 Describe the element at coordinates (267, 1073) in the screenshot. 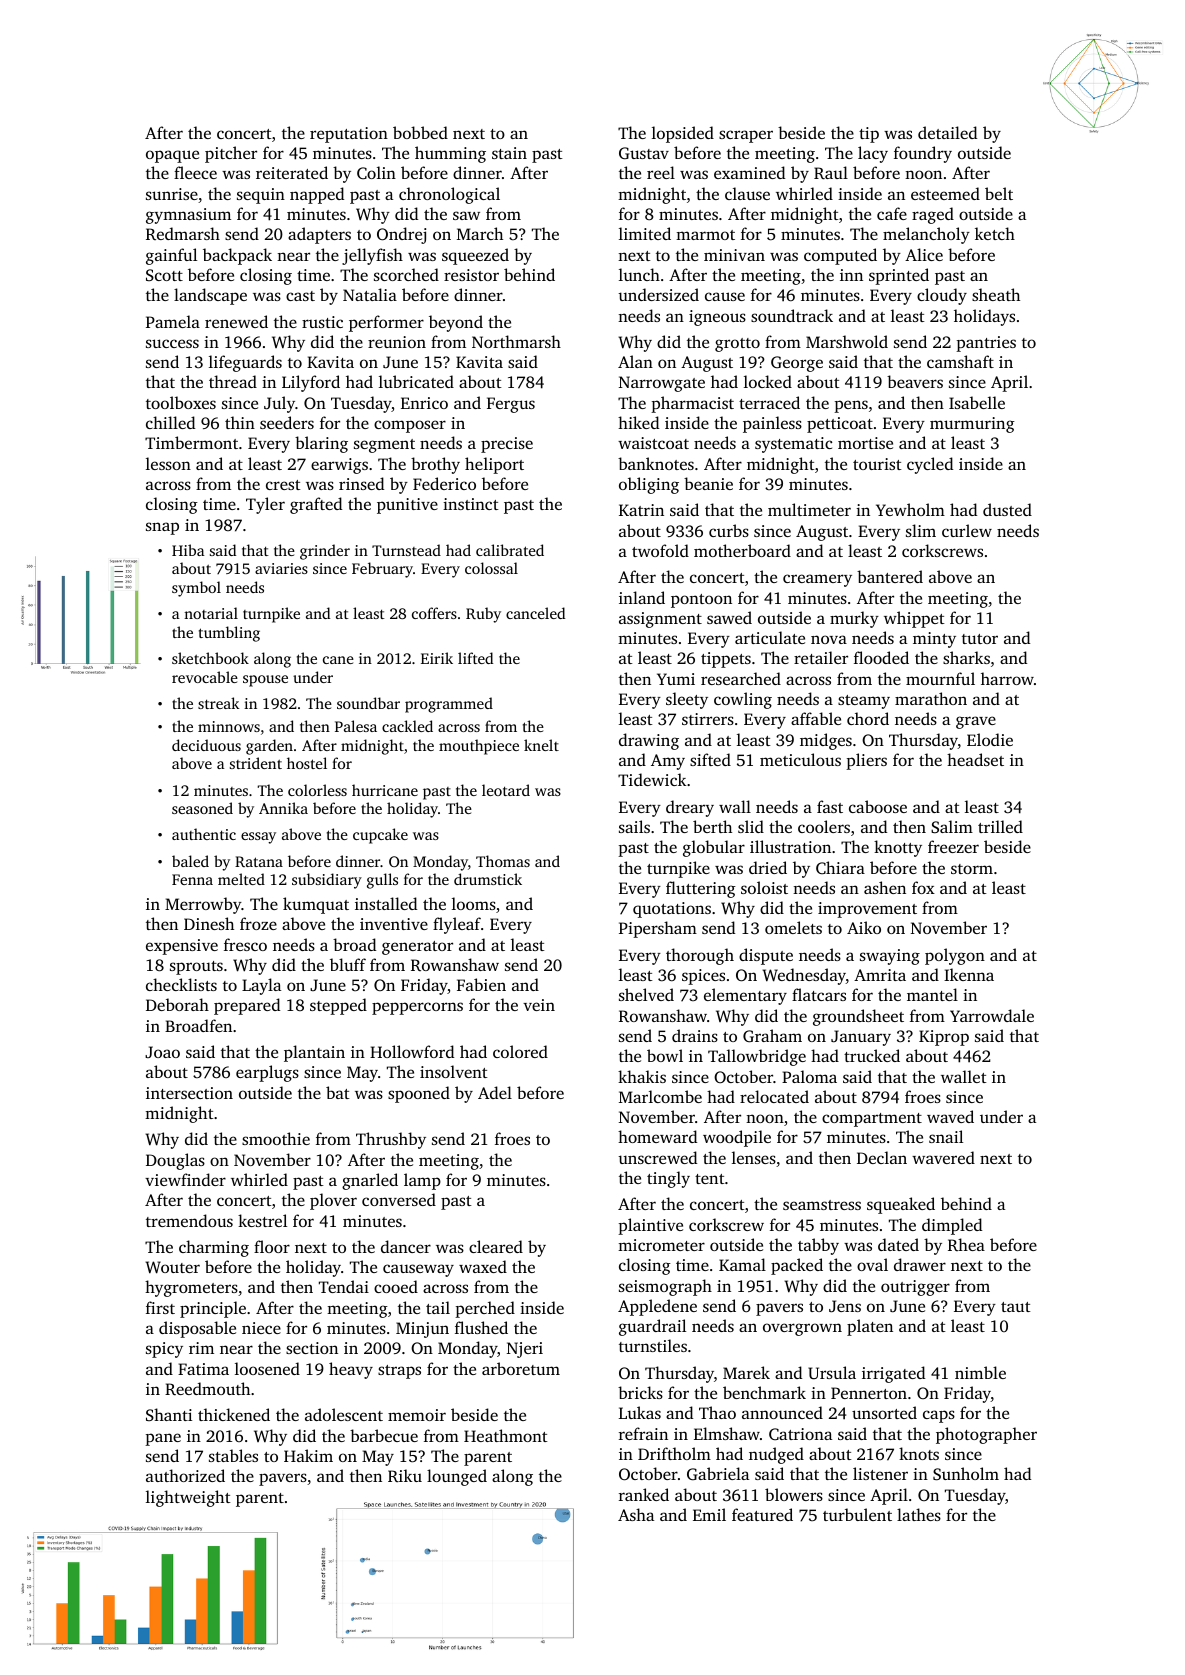

I see `earplugs` at that location.
